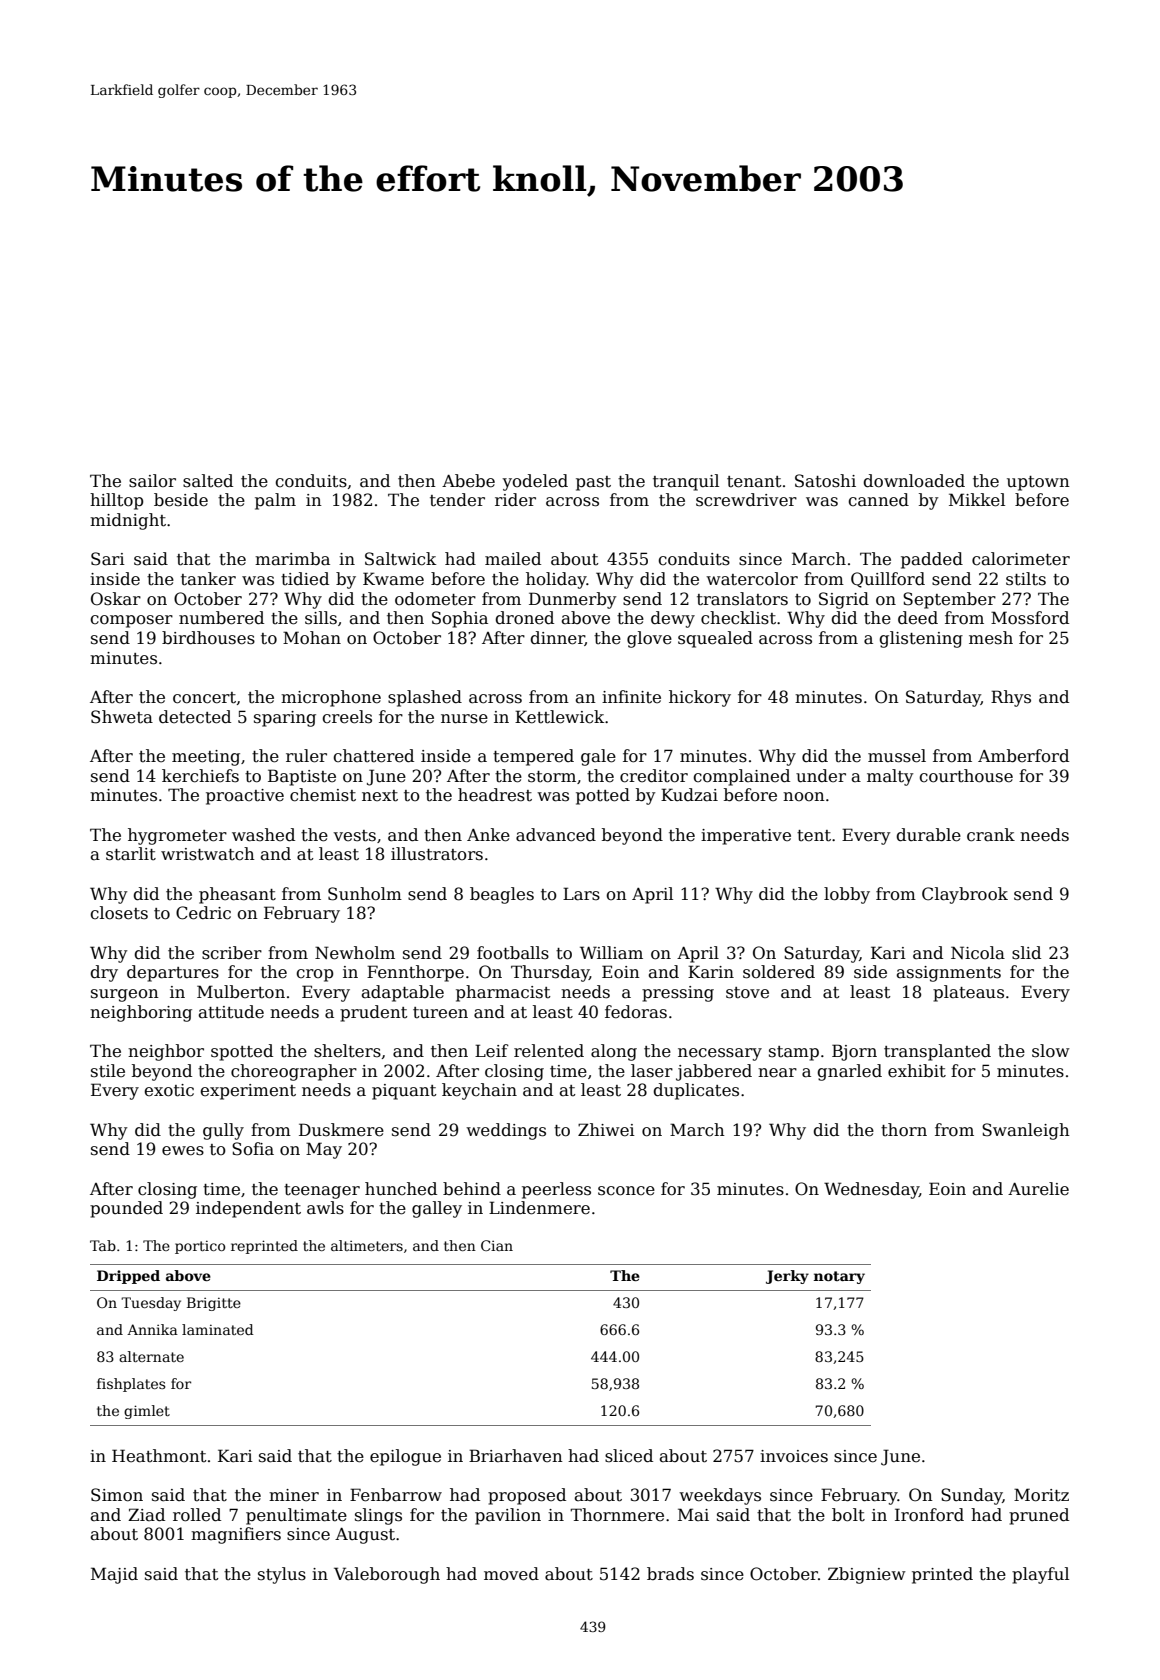 The height and width of the page is (1680, 1160). I want to click on slid, so click(1026, 953).
